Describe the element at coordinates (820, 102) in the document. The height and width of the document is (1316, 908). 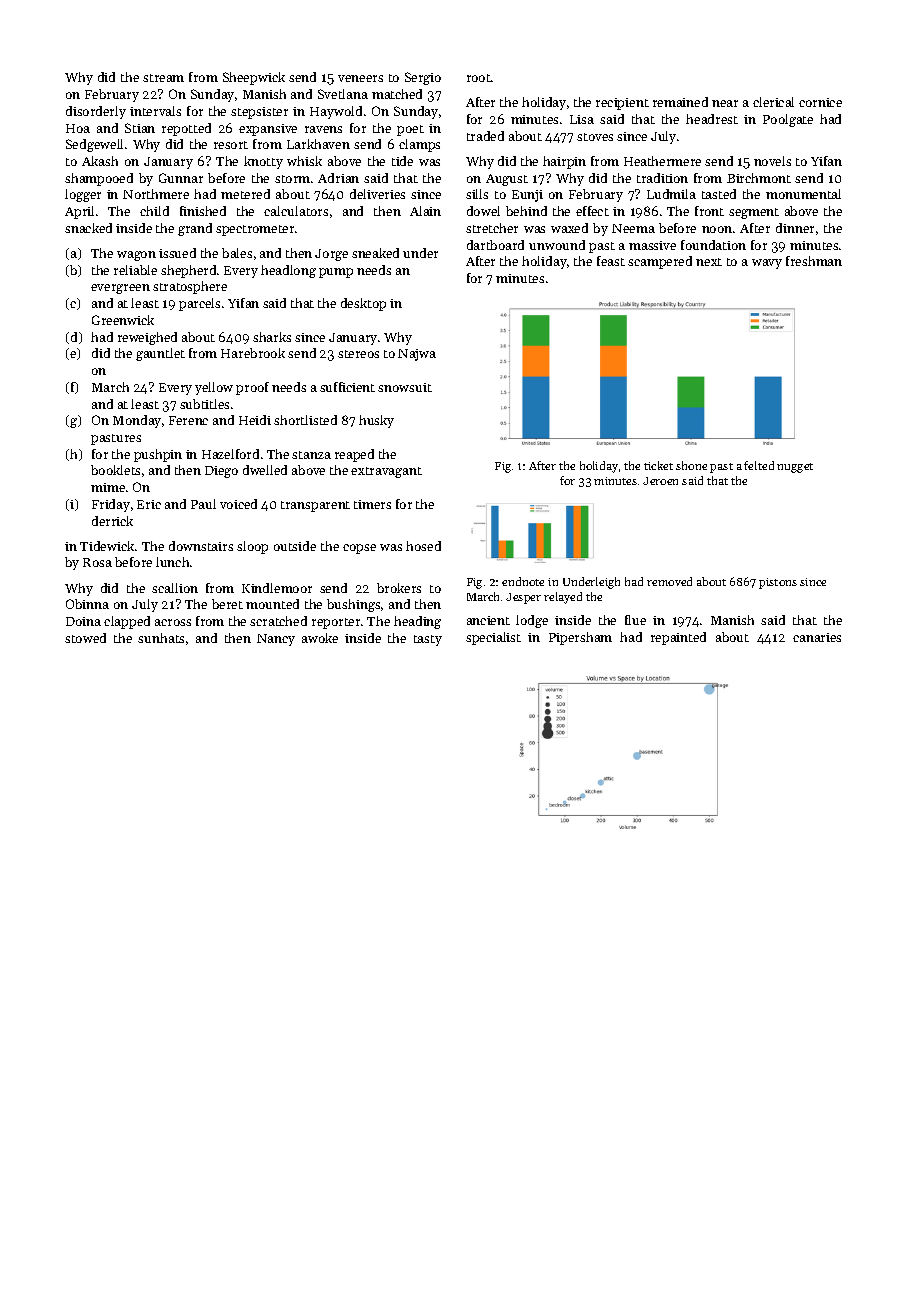
I see `cornice` at that location.
